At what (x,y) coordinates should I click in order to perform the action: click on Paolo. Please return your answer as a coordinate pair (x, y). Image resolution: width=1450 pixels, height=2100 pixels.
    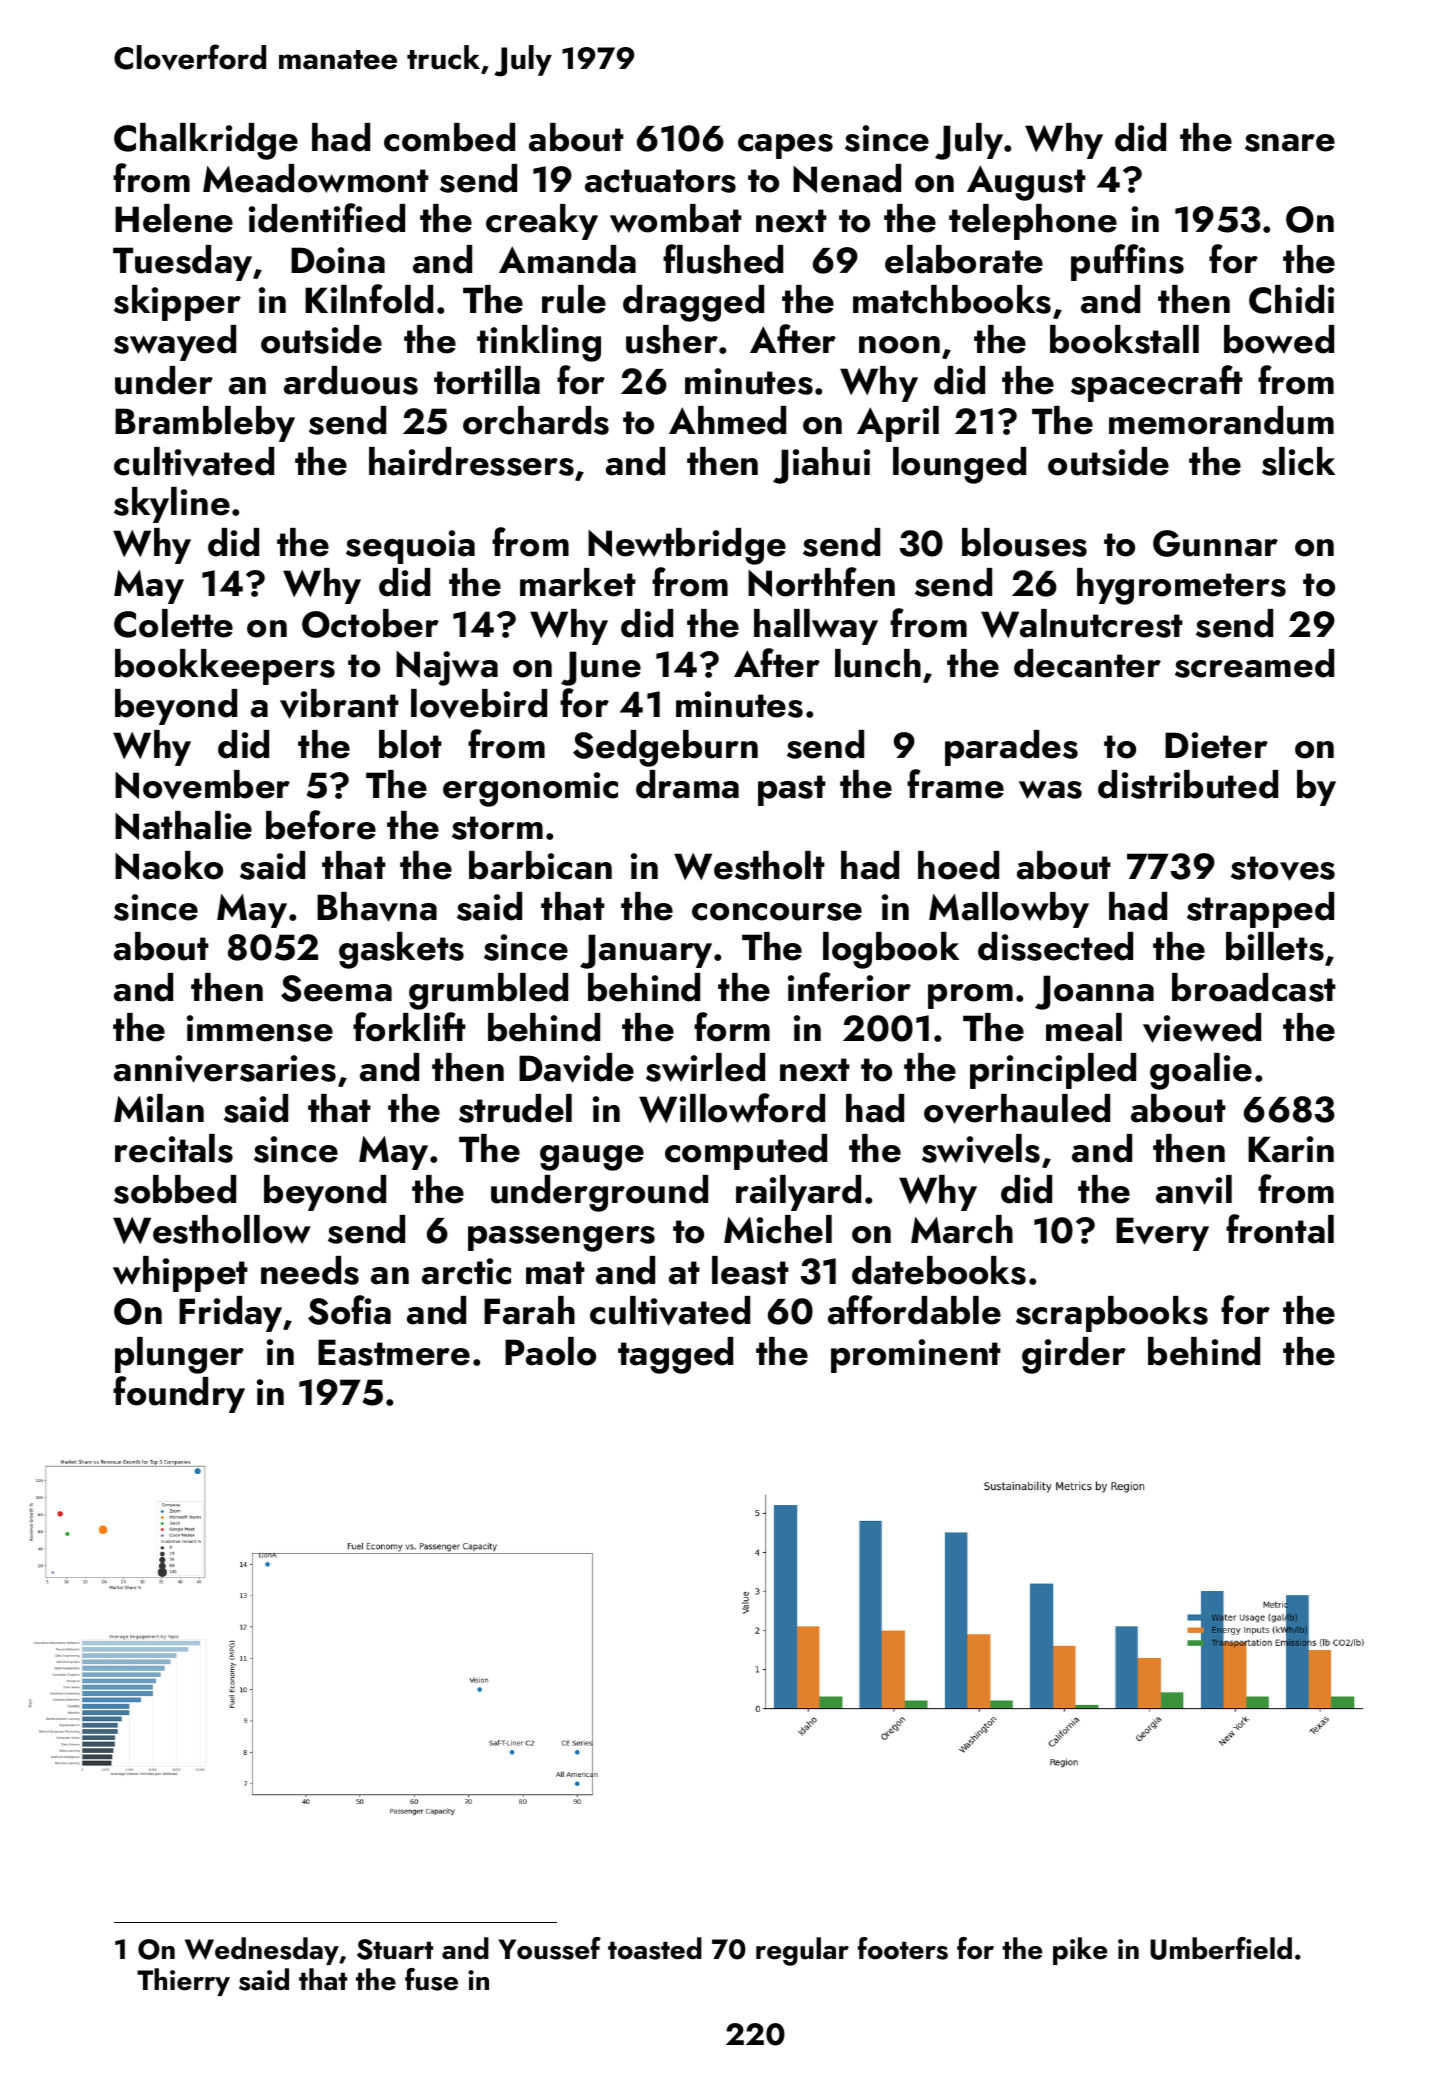
    Looking at the image, I should click on (550, 1351).
